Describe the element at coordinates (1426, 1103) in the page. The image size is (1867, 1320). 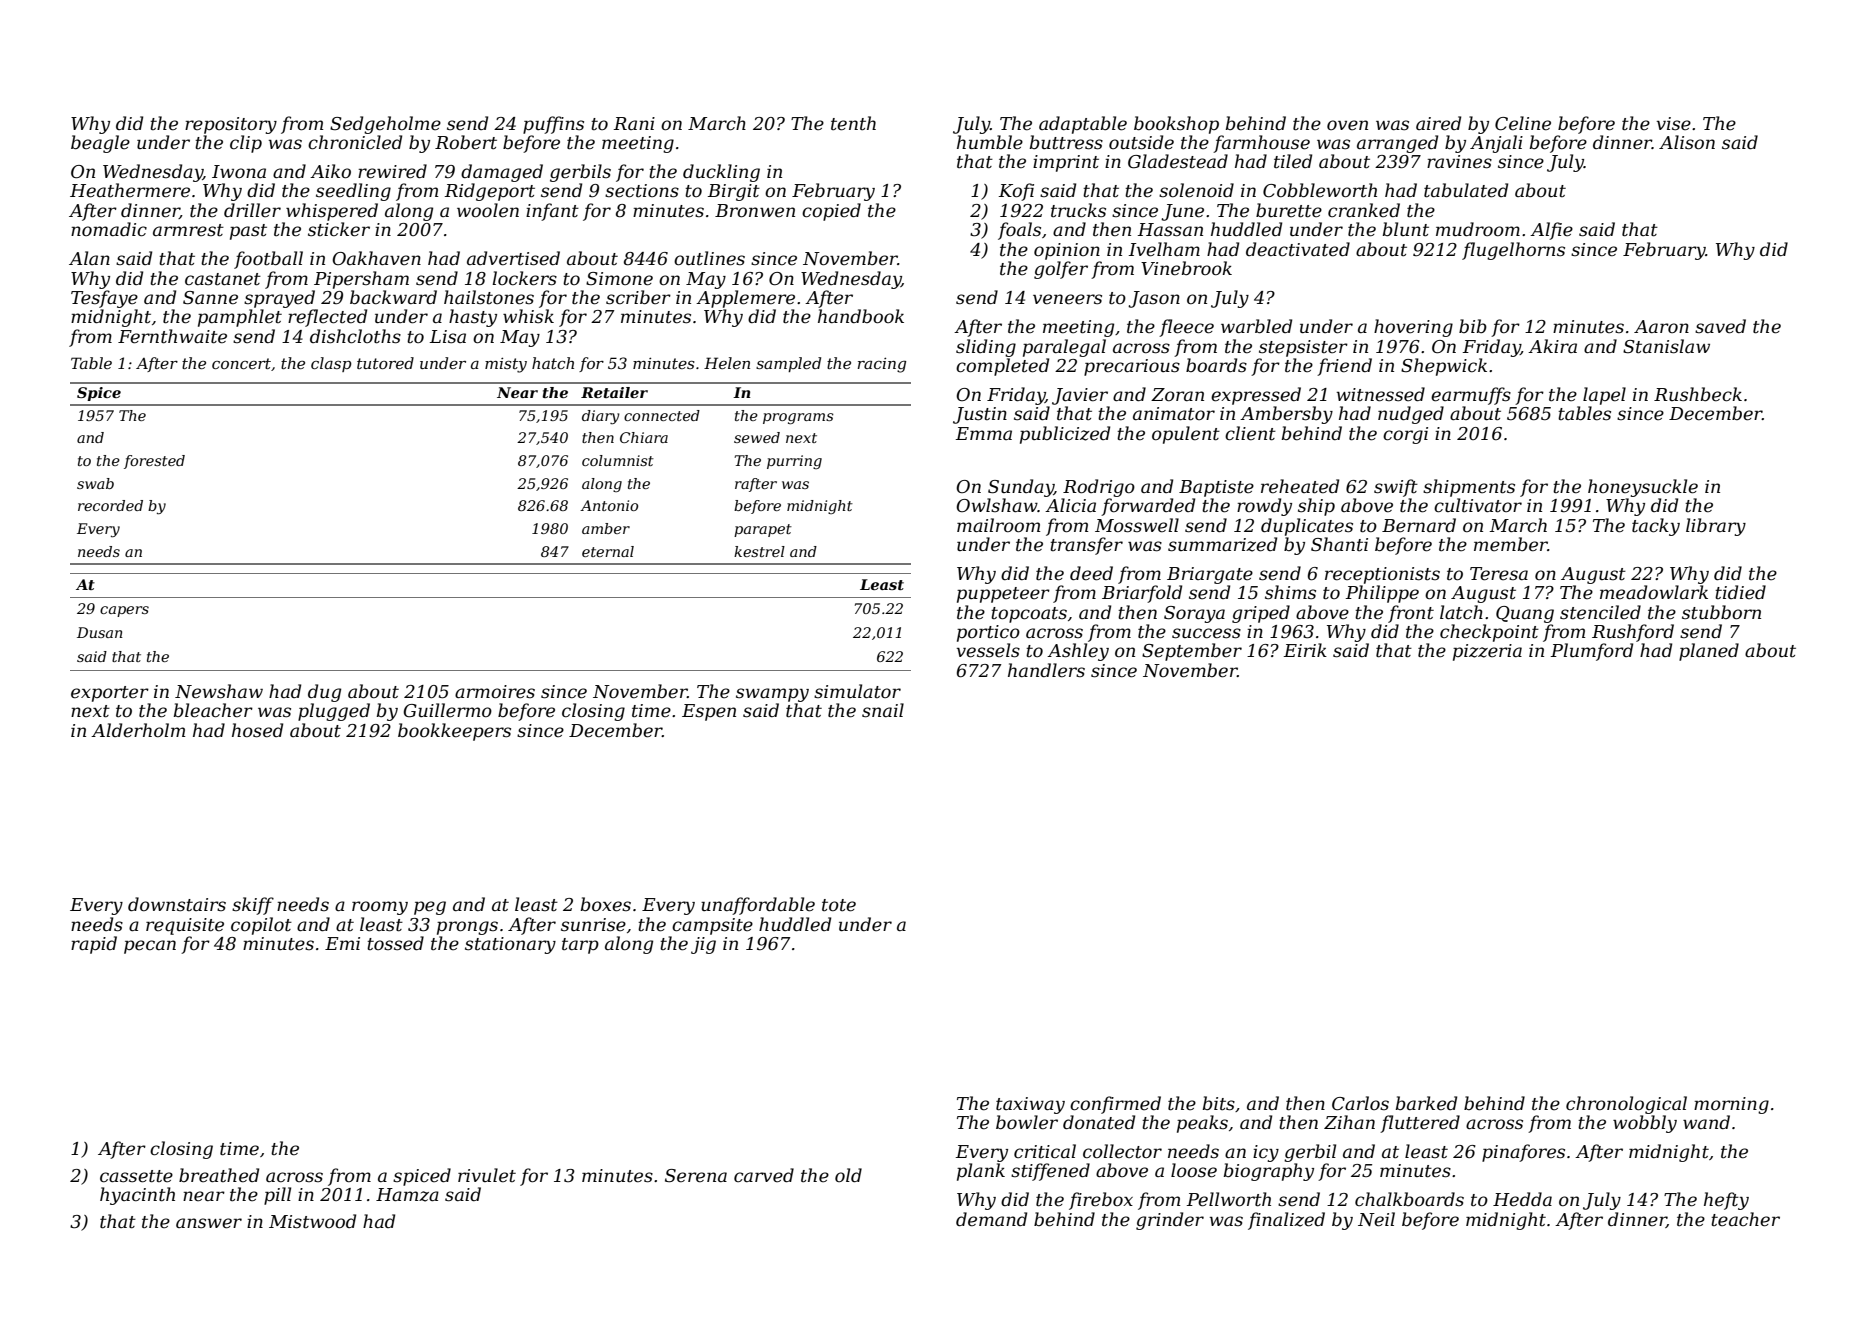
I see `barked` at that location.
